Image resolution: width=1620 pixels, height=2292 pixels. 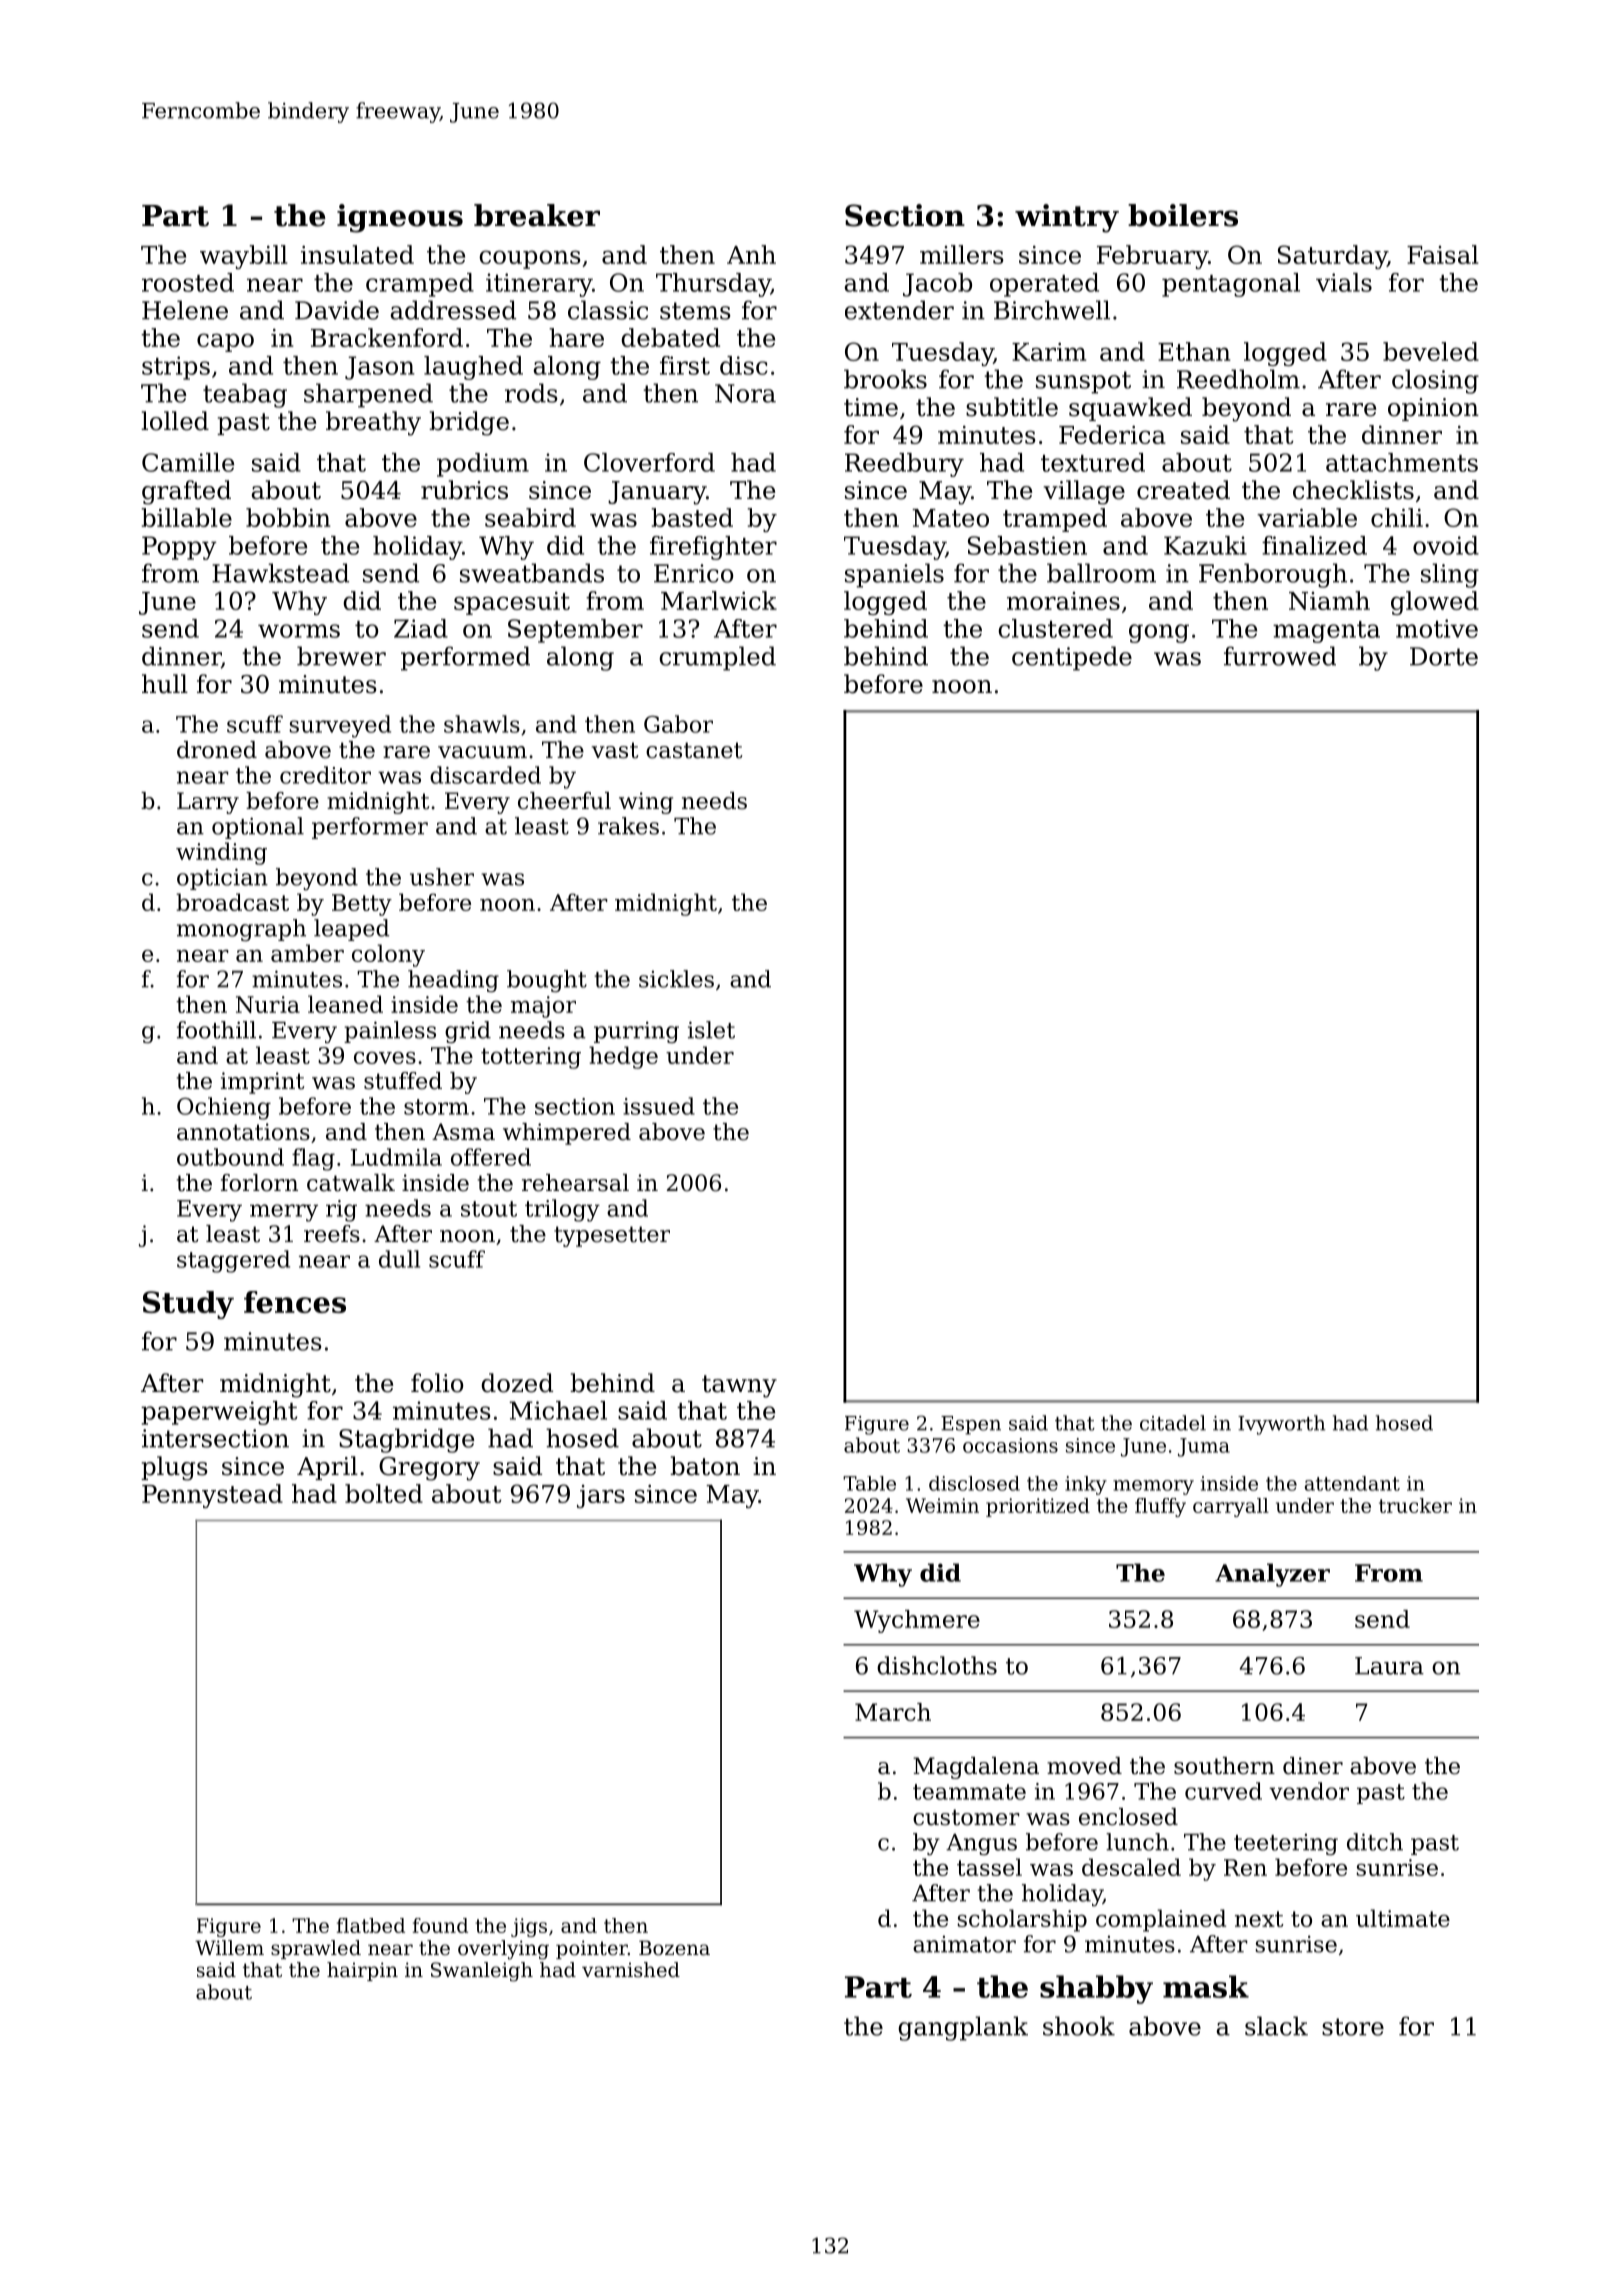 I want to click on Faisal, so click(x=1443, y=254).
